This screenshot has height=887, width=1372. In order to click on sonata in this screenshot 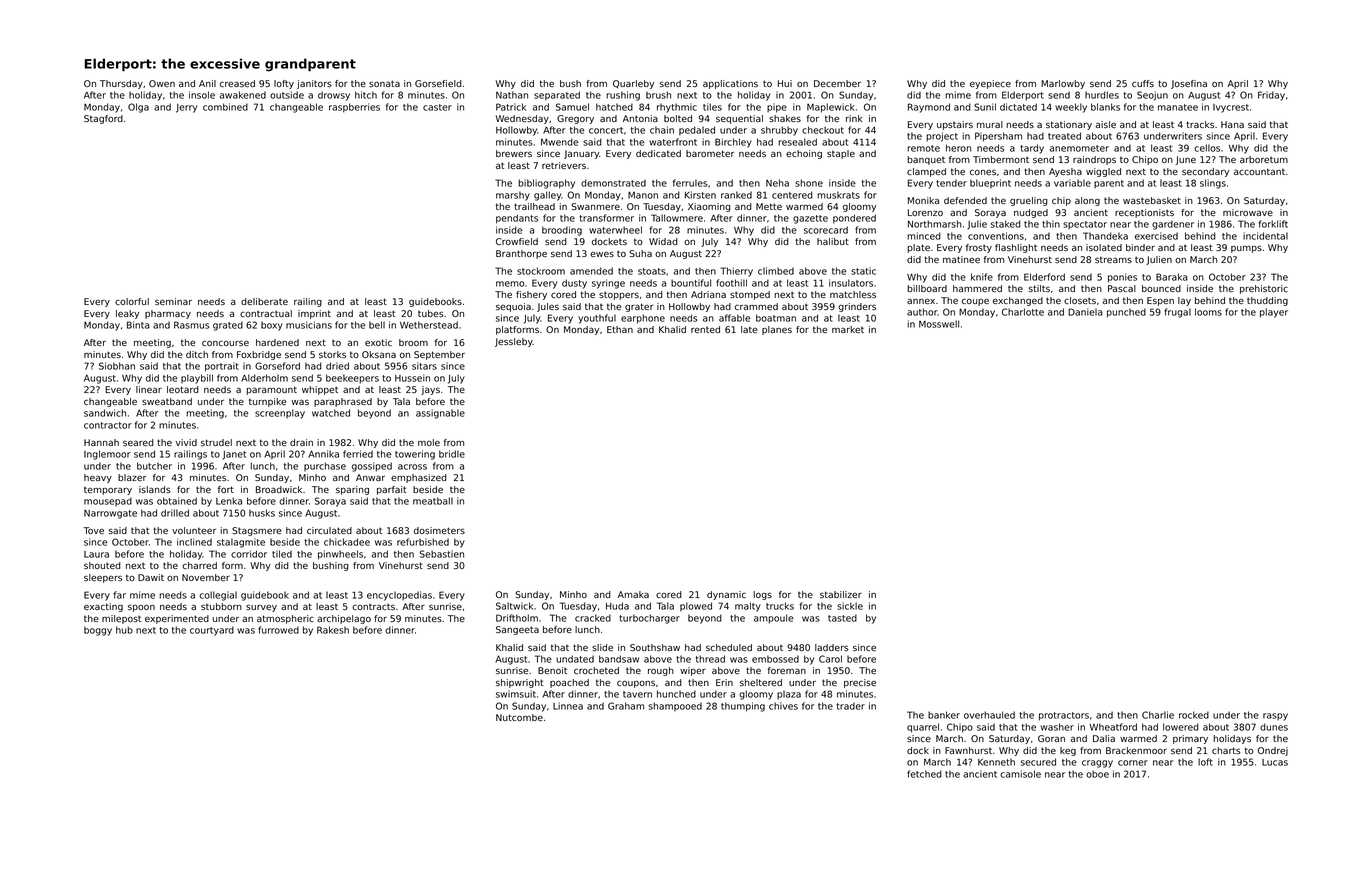, I will do `click(384, 83)`.
